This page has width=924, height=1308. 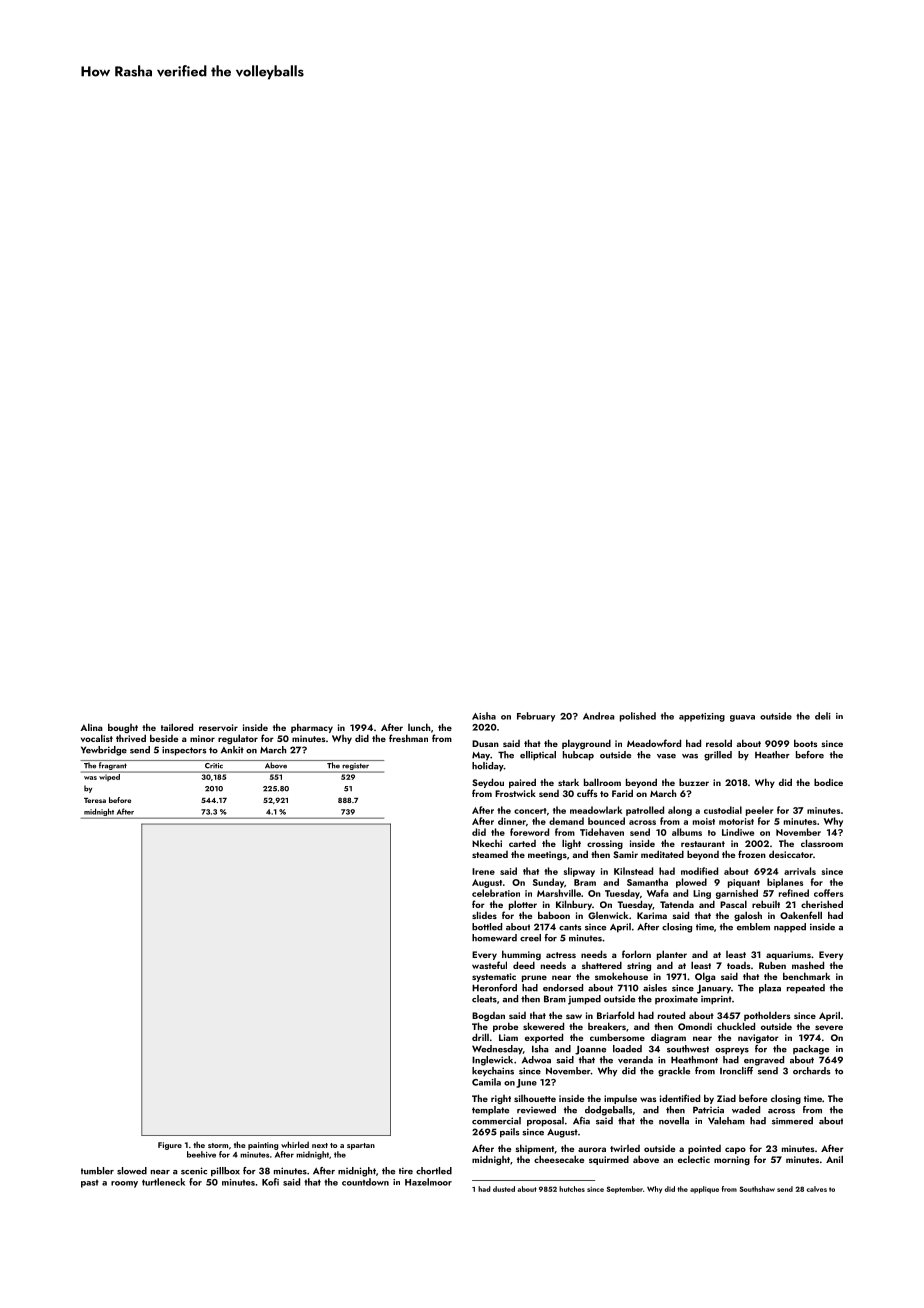 I want to click on chortled, so click(x=434, y=1171).
